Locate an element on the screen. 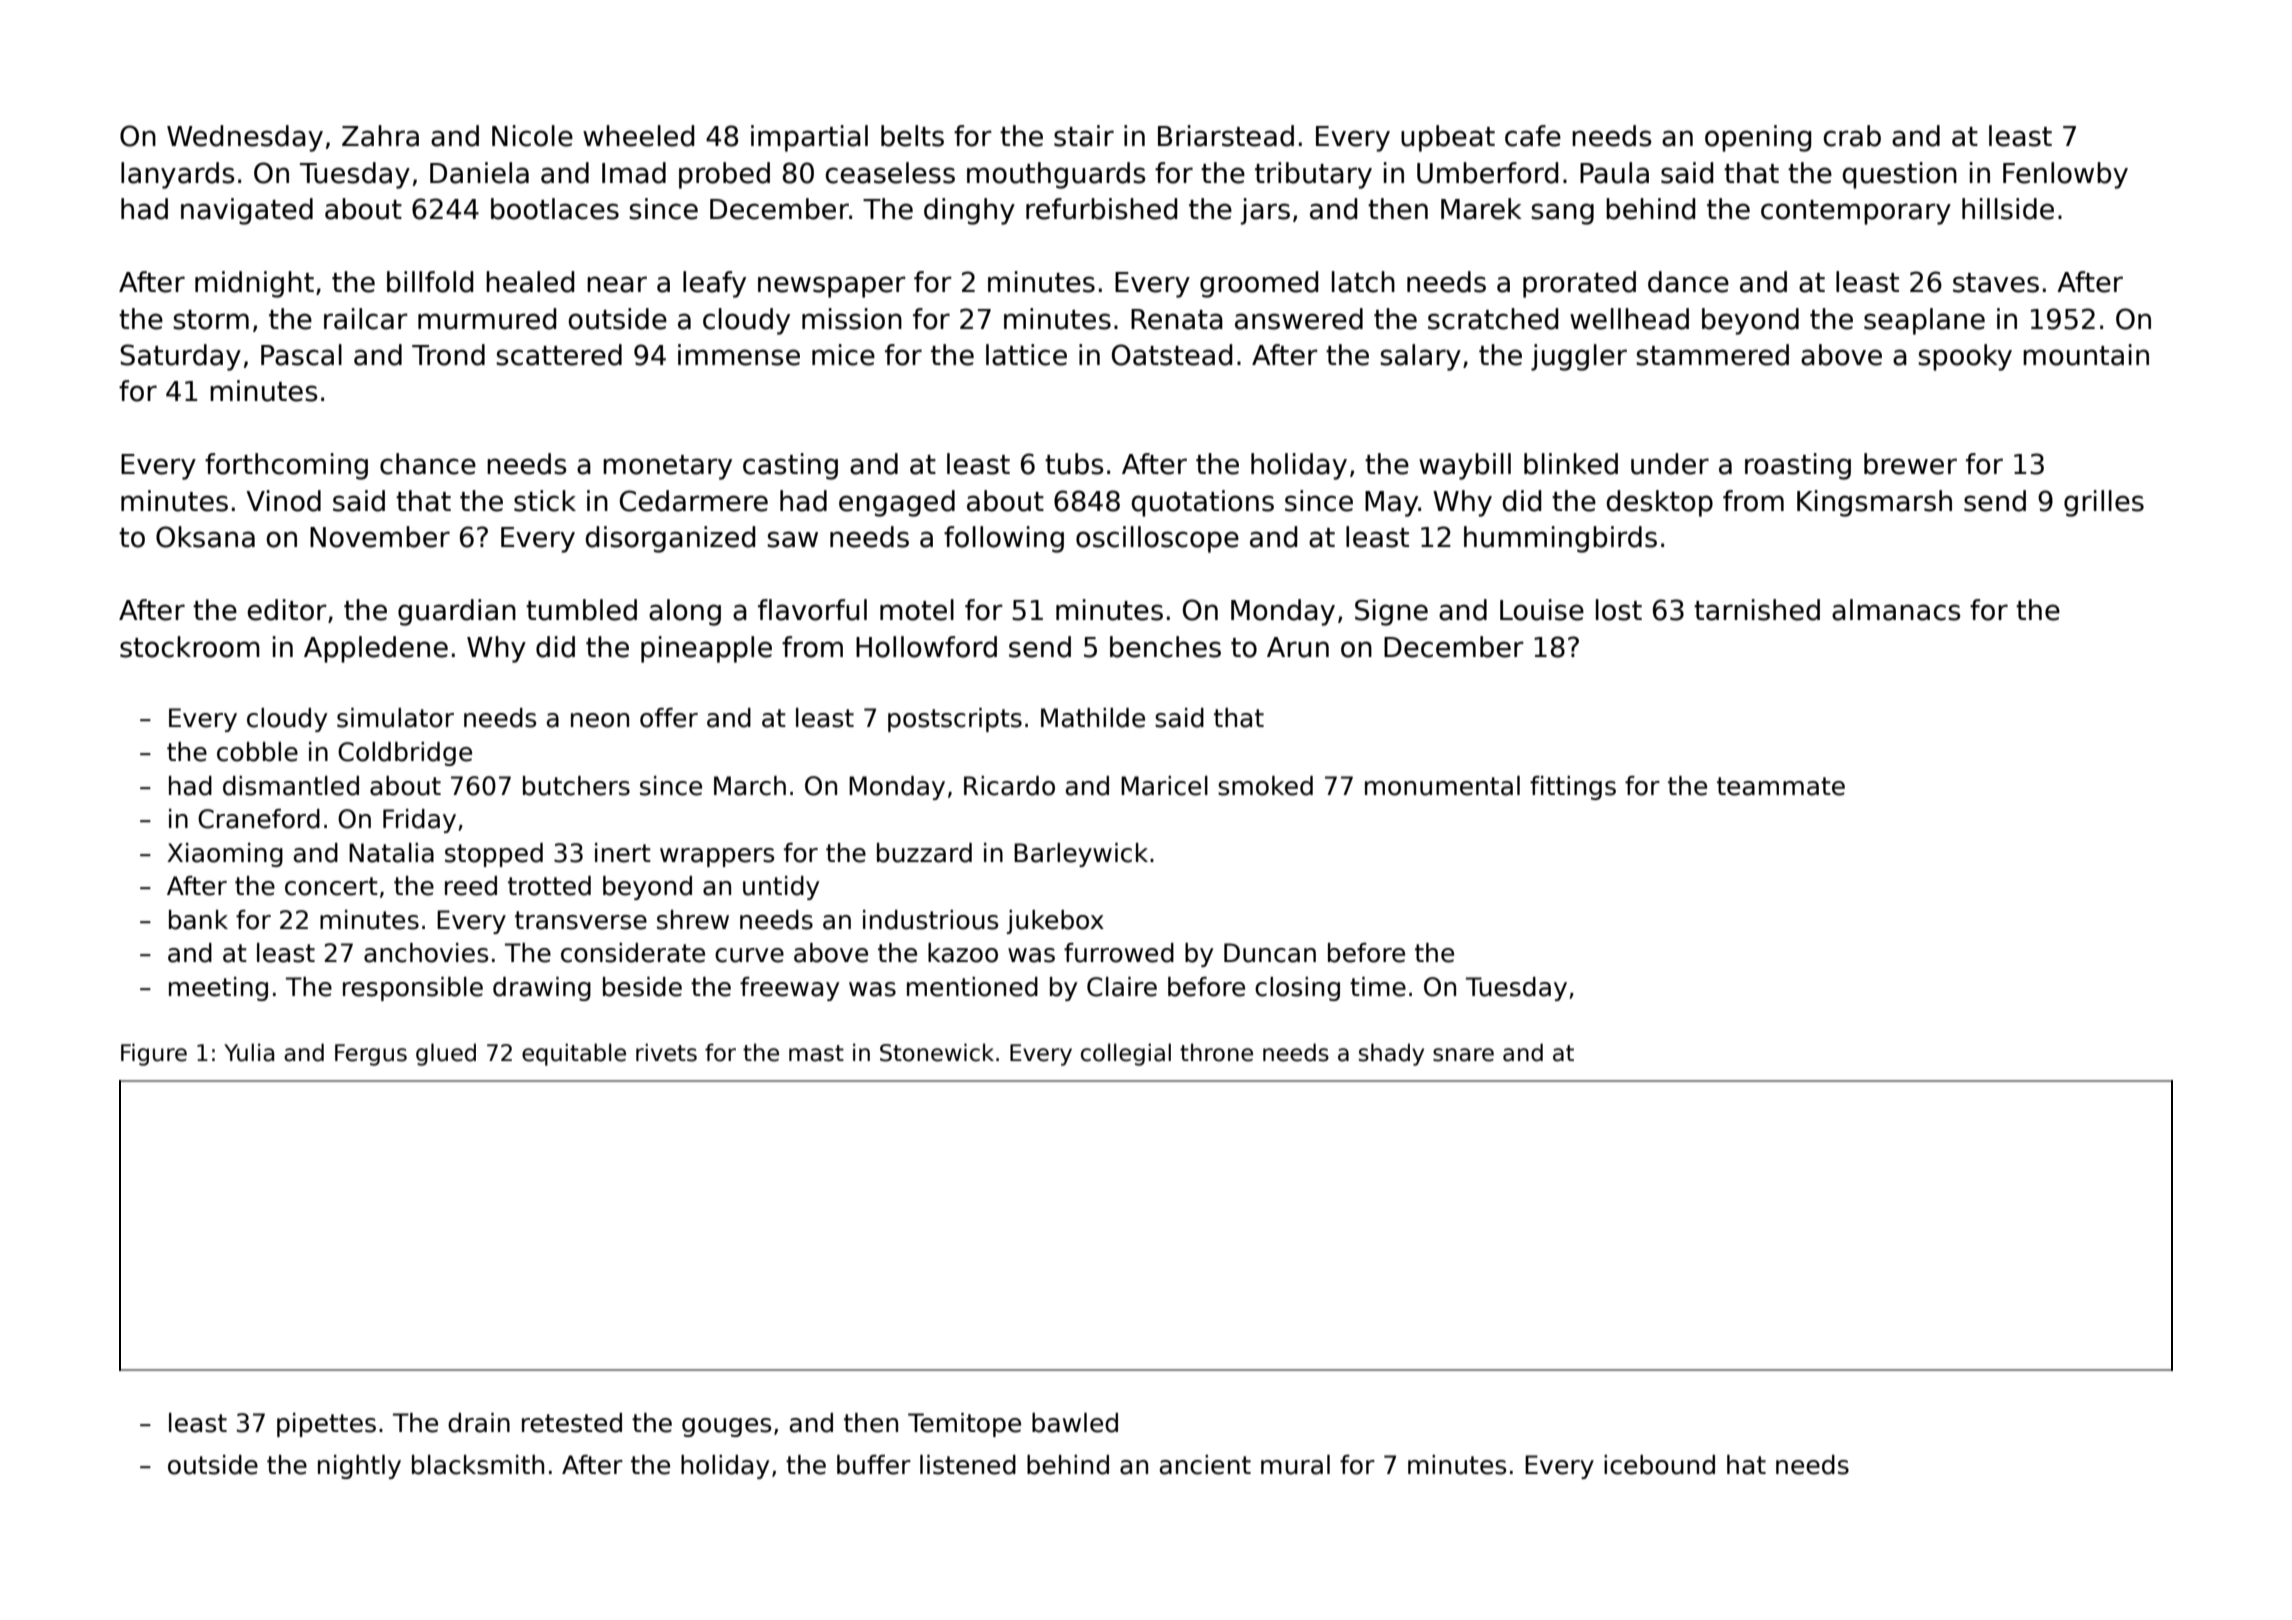  stair is located at coordinates (1084, 136).
